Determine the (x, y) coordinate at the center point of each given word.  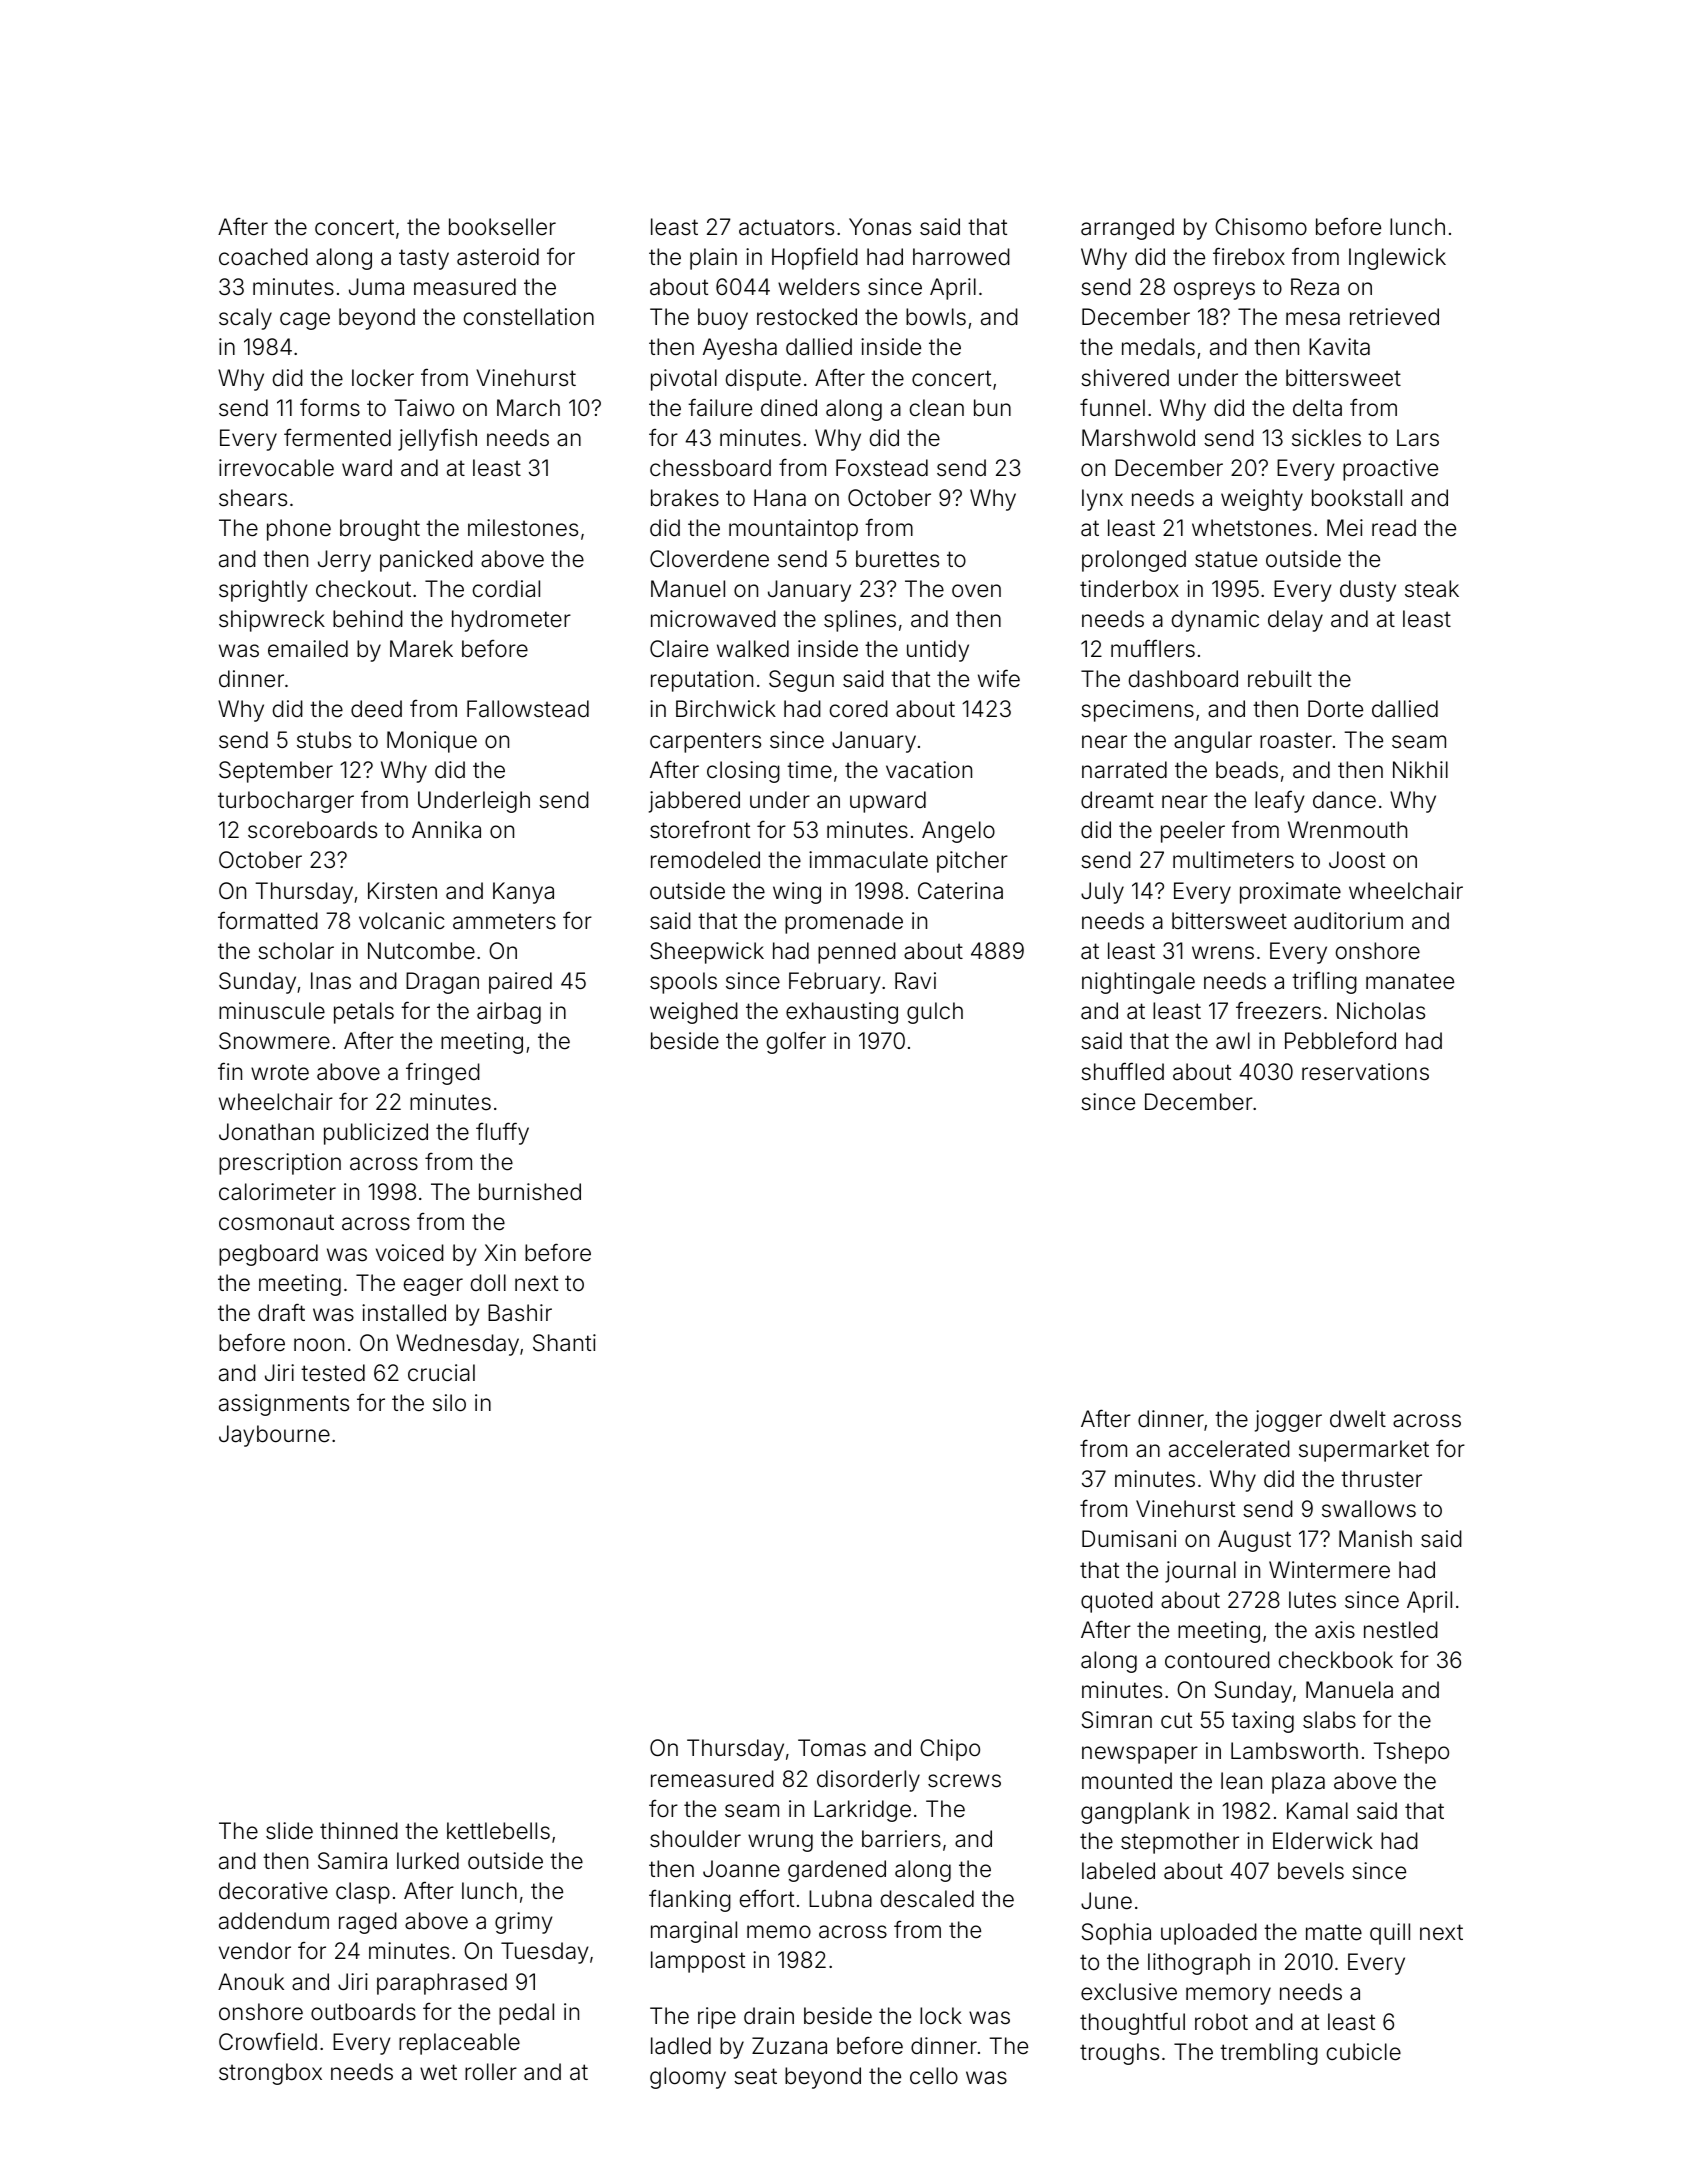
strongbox (270, 2074)
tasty (424, 259)
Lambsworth (1294, 1751)
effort (767, 1898)
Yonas (880, 227)
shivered (1125, 378)
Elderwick (1323, 1841)
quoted (1117, 1602)
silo (449, 1403)
